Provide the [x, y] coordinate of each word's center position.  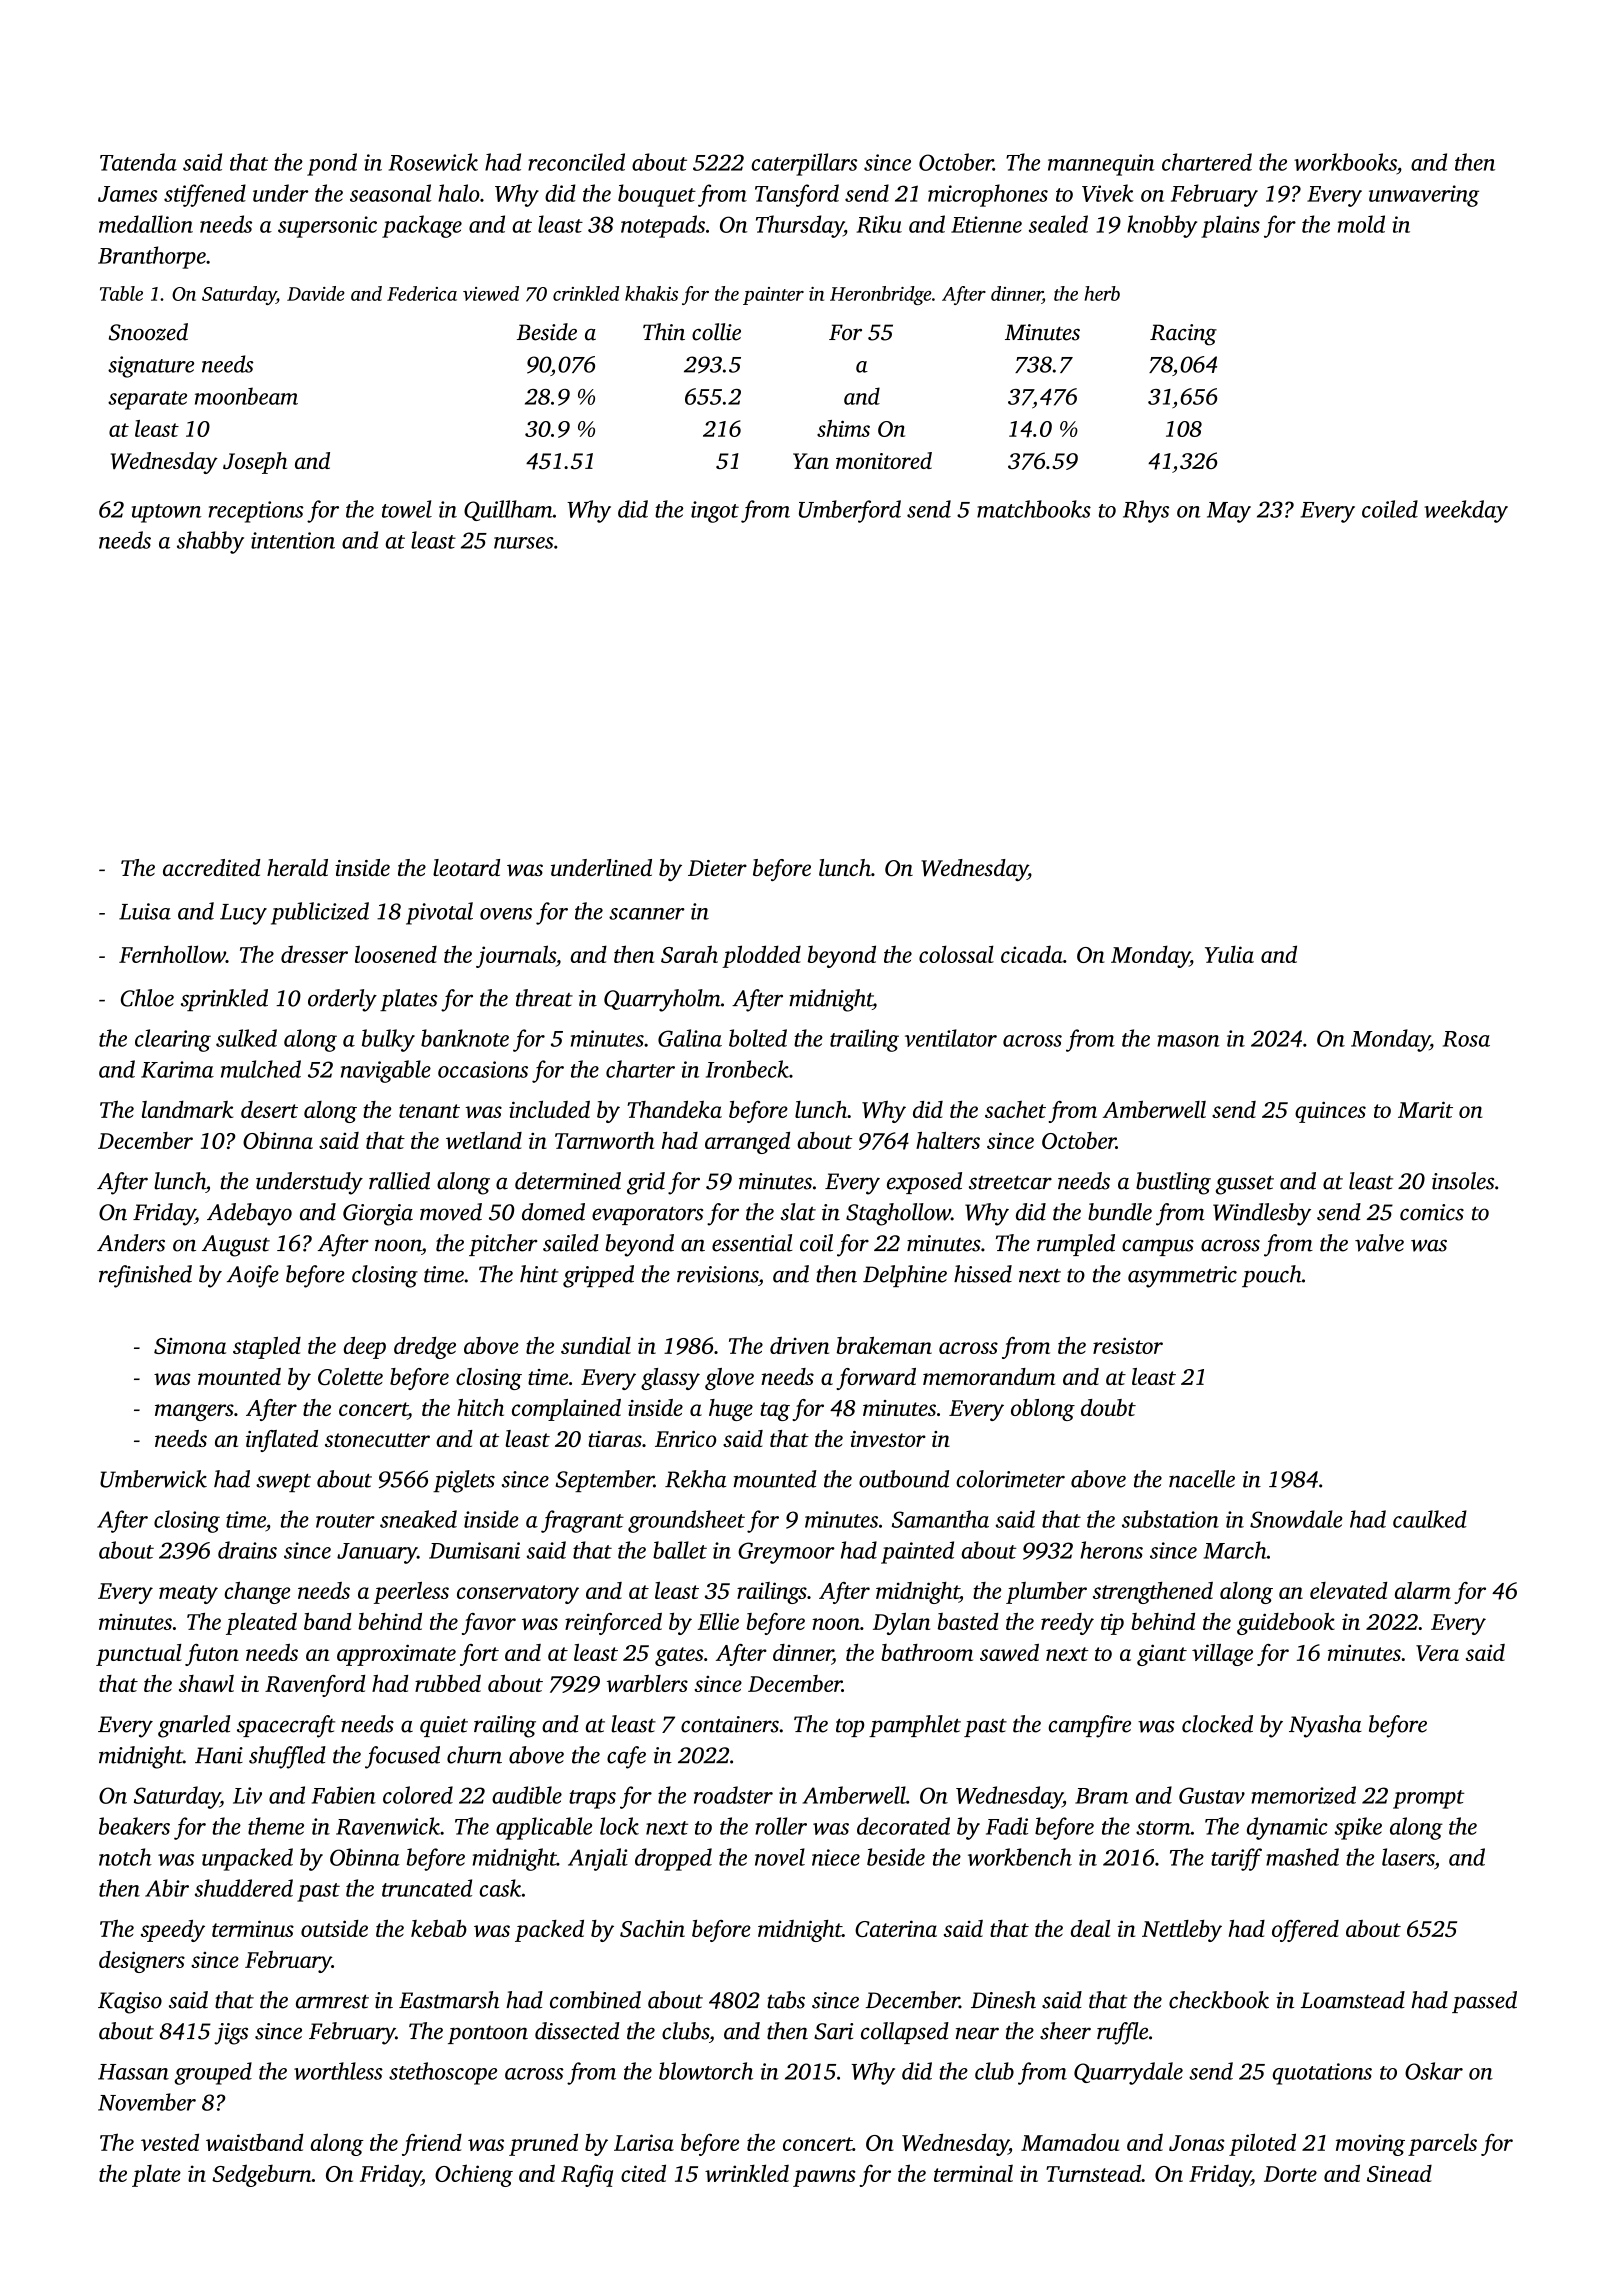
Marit [1425, 1109]
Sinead [1399, 2173]
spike [1358, 1828]
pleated [261, 1624]
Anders [131, 1243]
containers [730, 1724]
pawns [824, 2178]
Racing [1183, 335]
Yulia [1229, 954]
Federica [422, 293]
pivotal [439, 913]
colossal [956, 954]
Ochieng [474, 2175]
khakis [651, 293]
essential [752, 1243]
